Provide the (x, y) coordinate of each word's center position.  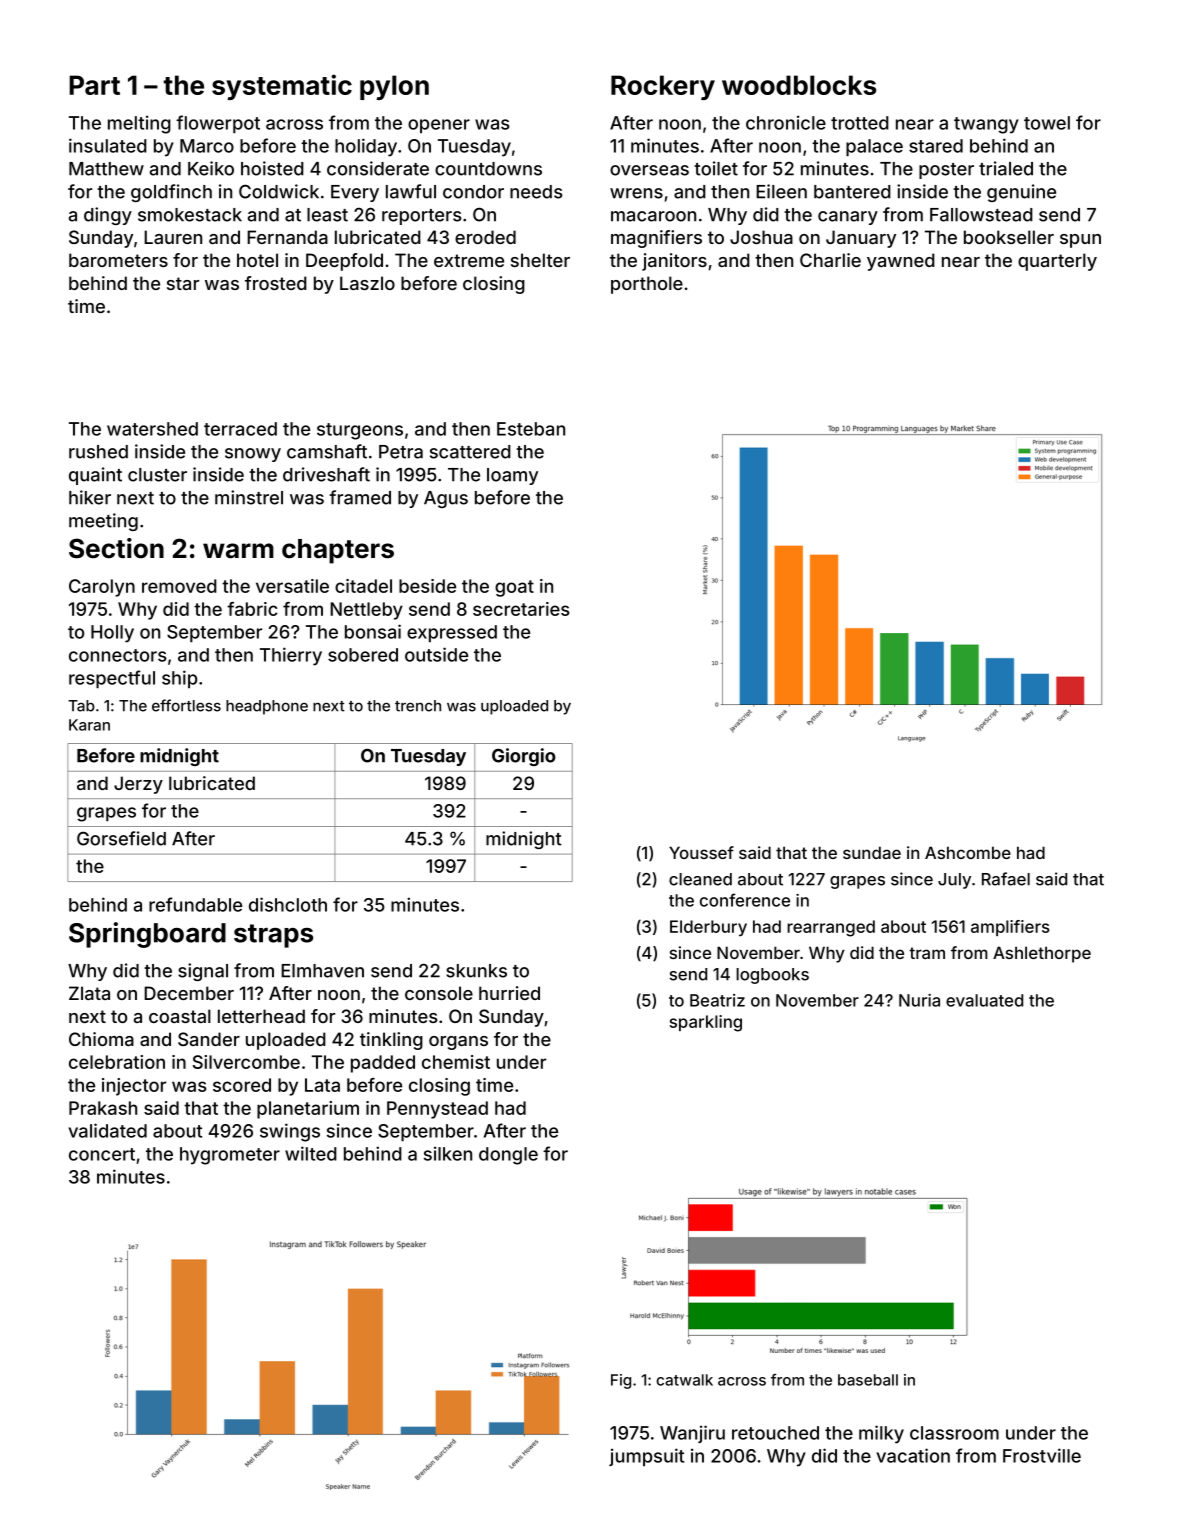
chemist (456, 1062)
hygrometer (230, 1156)
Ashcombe (968, 852)
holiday (366, 147)
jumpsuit (646, 1457)
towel (1047, 123)
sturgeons (360, 431)
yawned (901, 262)
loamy (512, 476)
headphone (267, 707)
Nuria (919, 1000)
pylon (394, 87)
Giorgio (524, 757)
